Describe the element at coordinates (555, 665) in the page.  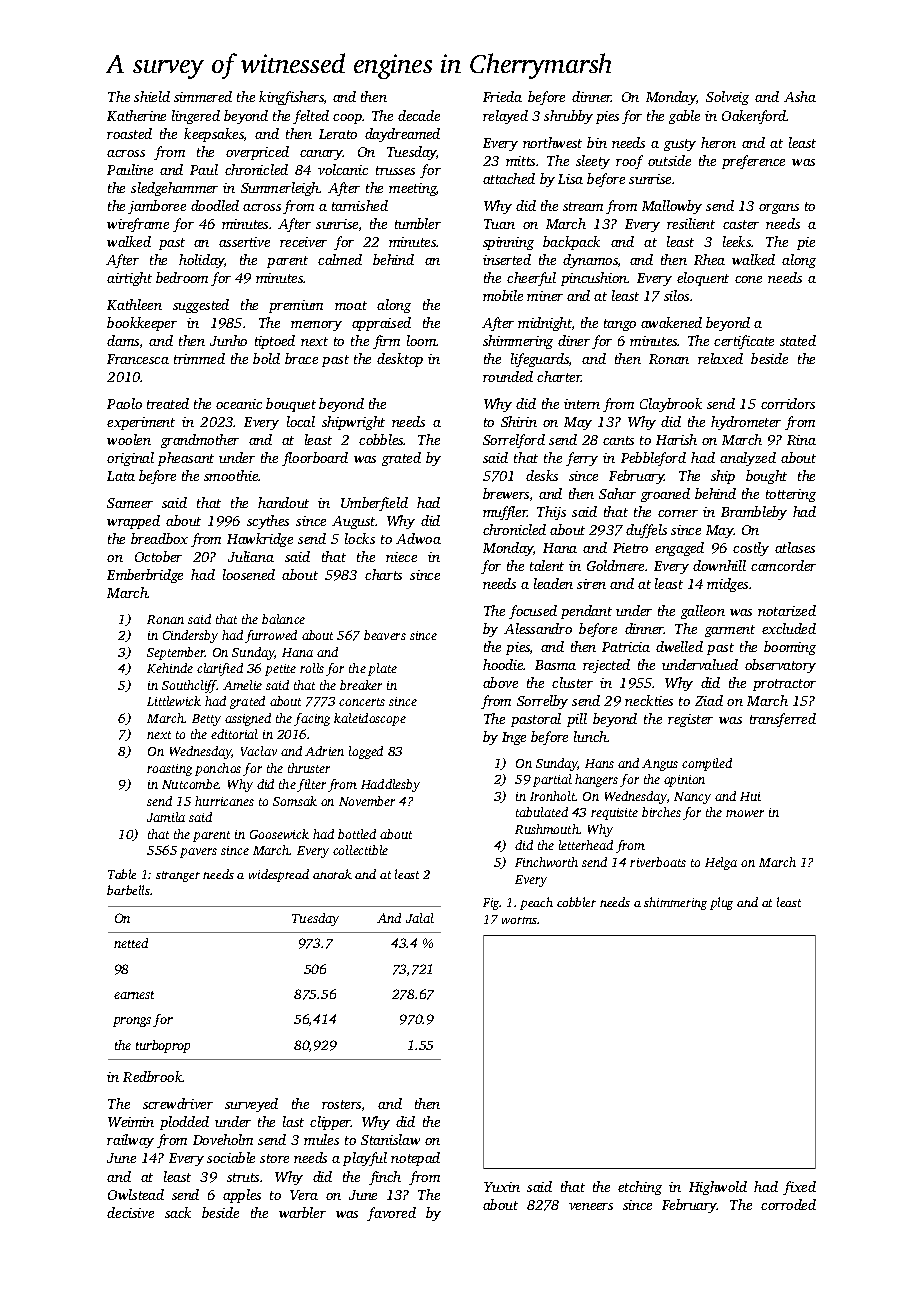
I see `Basma` at that location.
